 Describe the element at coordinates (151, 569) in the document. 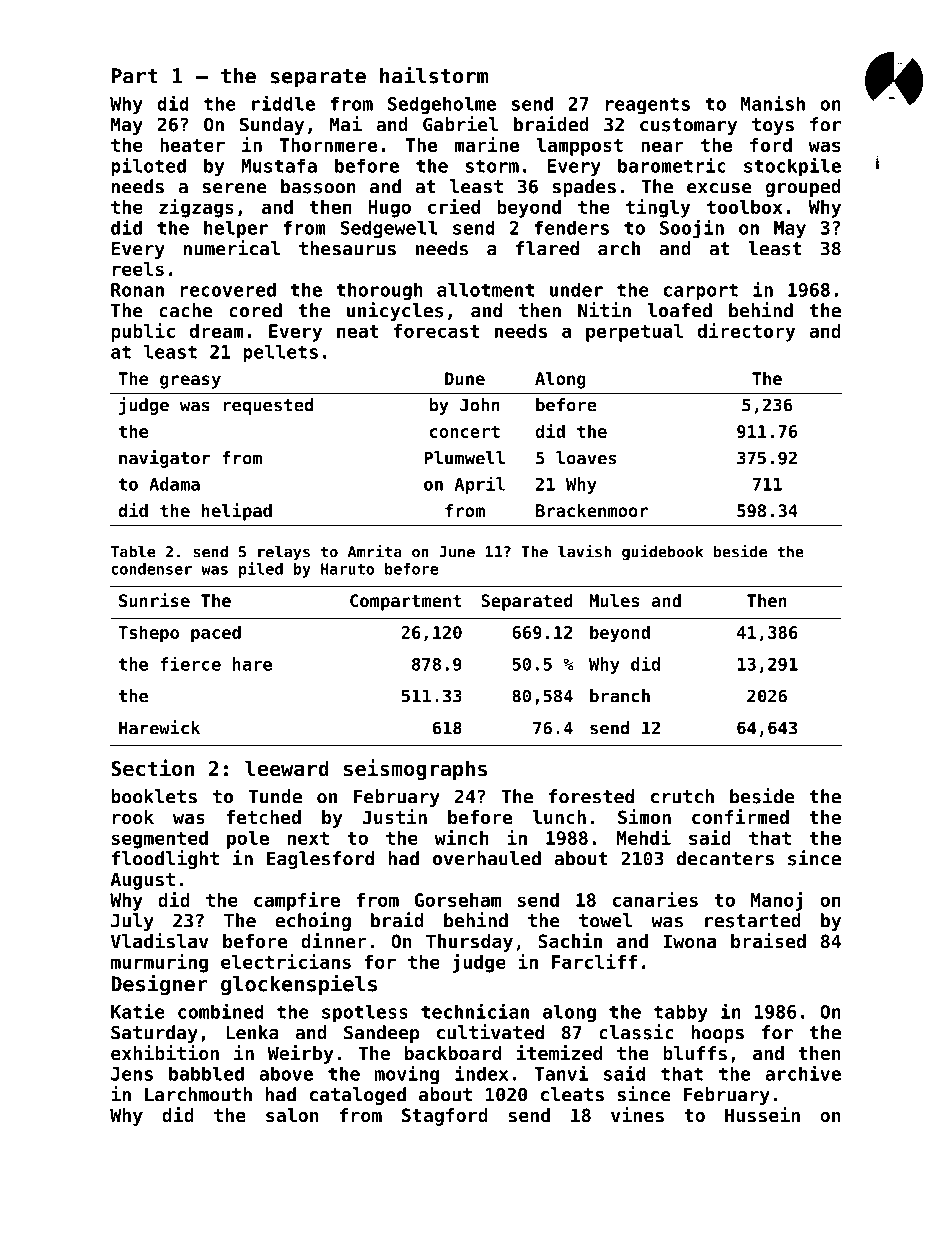

I see `condenser` at that location.
